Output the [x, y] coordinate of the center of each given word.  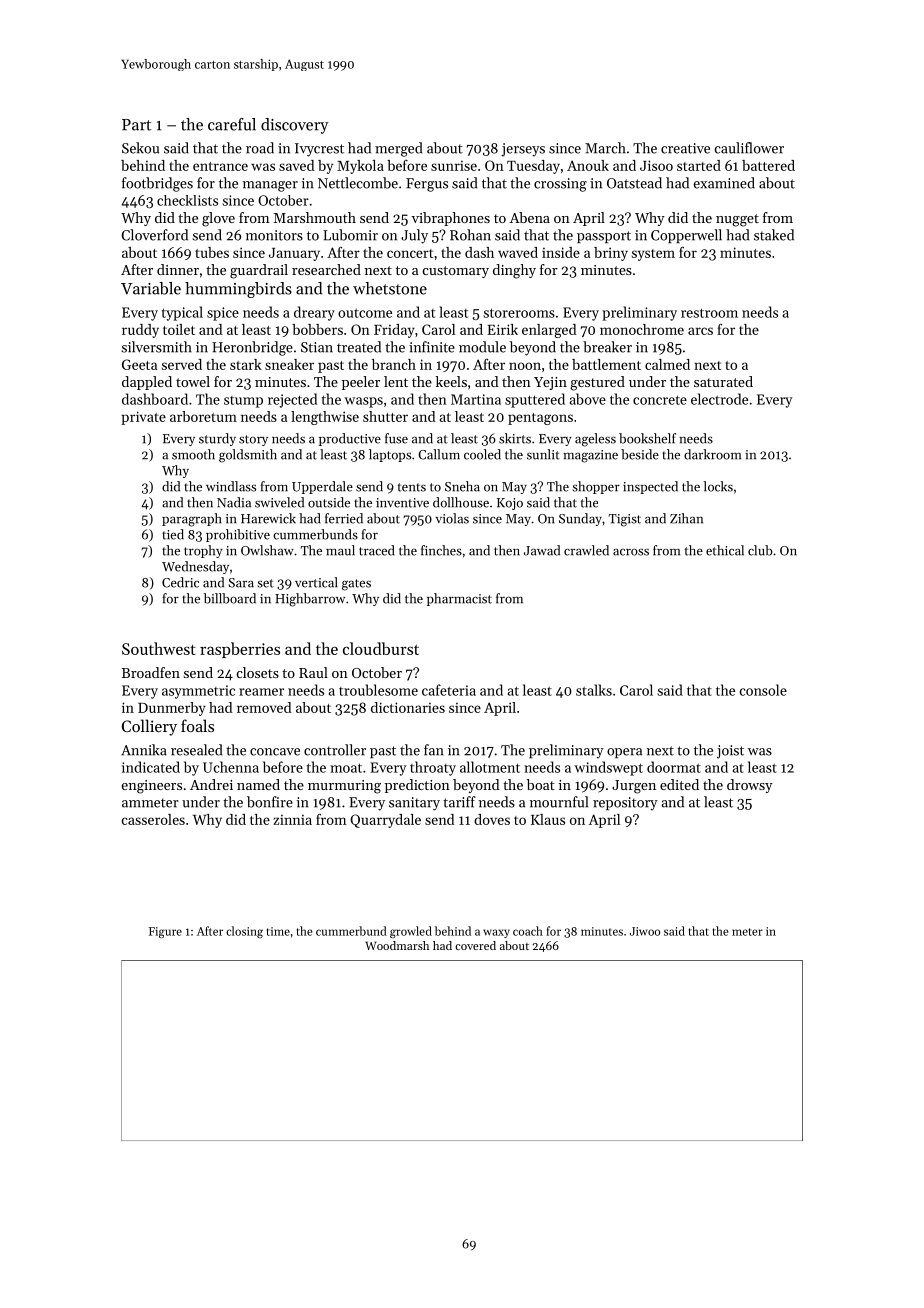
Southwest [159, 648]
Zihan [686, 518]
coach [528, 931]
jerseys [523, 150]
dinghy [514, 271]
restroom [709, 313]
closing [244, 932]
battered [768, 165]
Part [136, 125]
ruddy [140, 331]
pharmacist [459, 599]
